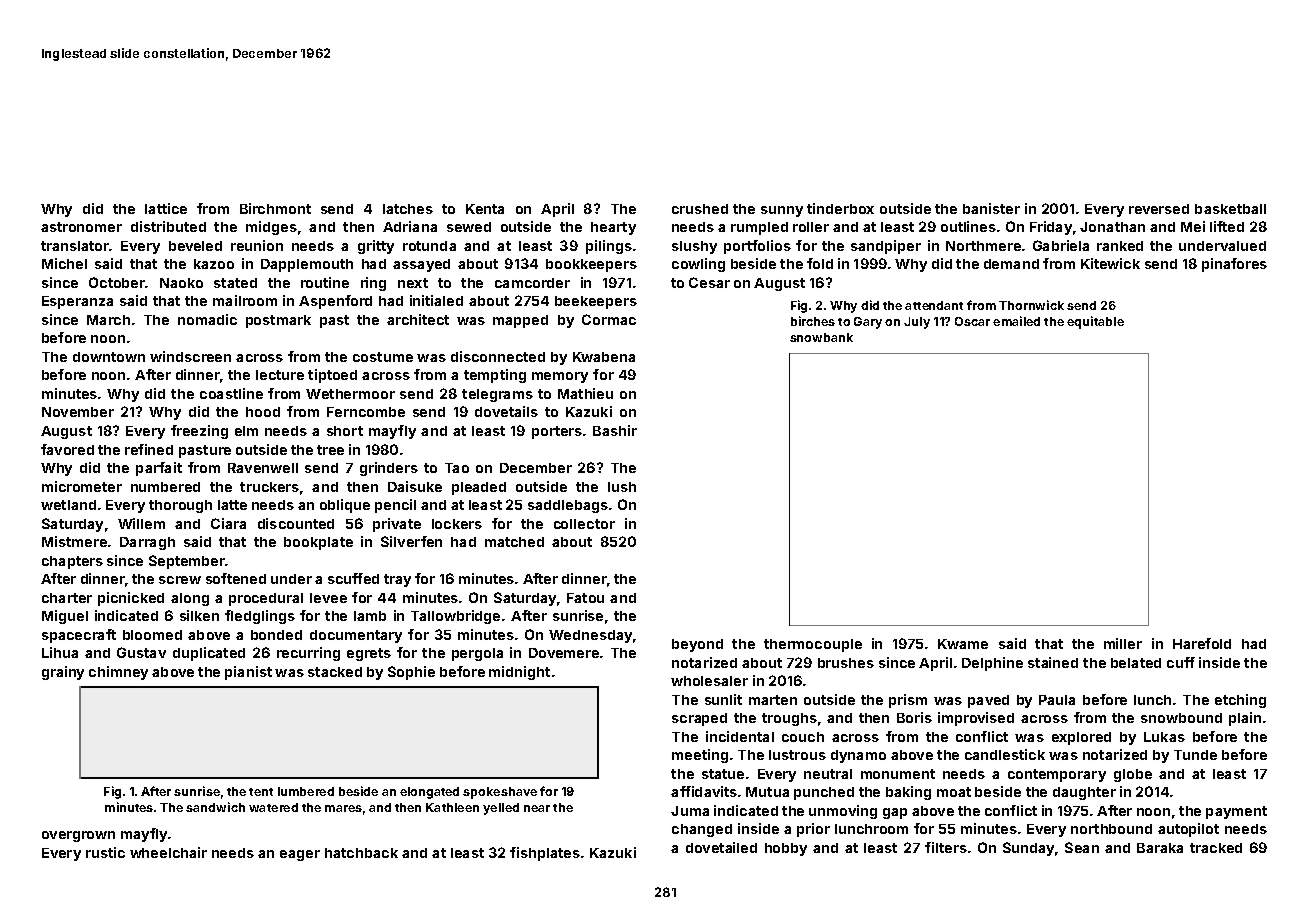  What do you see at coordinates (1195, 755) in the screenshot?
I see `Tunde` at bounding box center [1195, 755].
